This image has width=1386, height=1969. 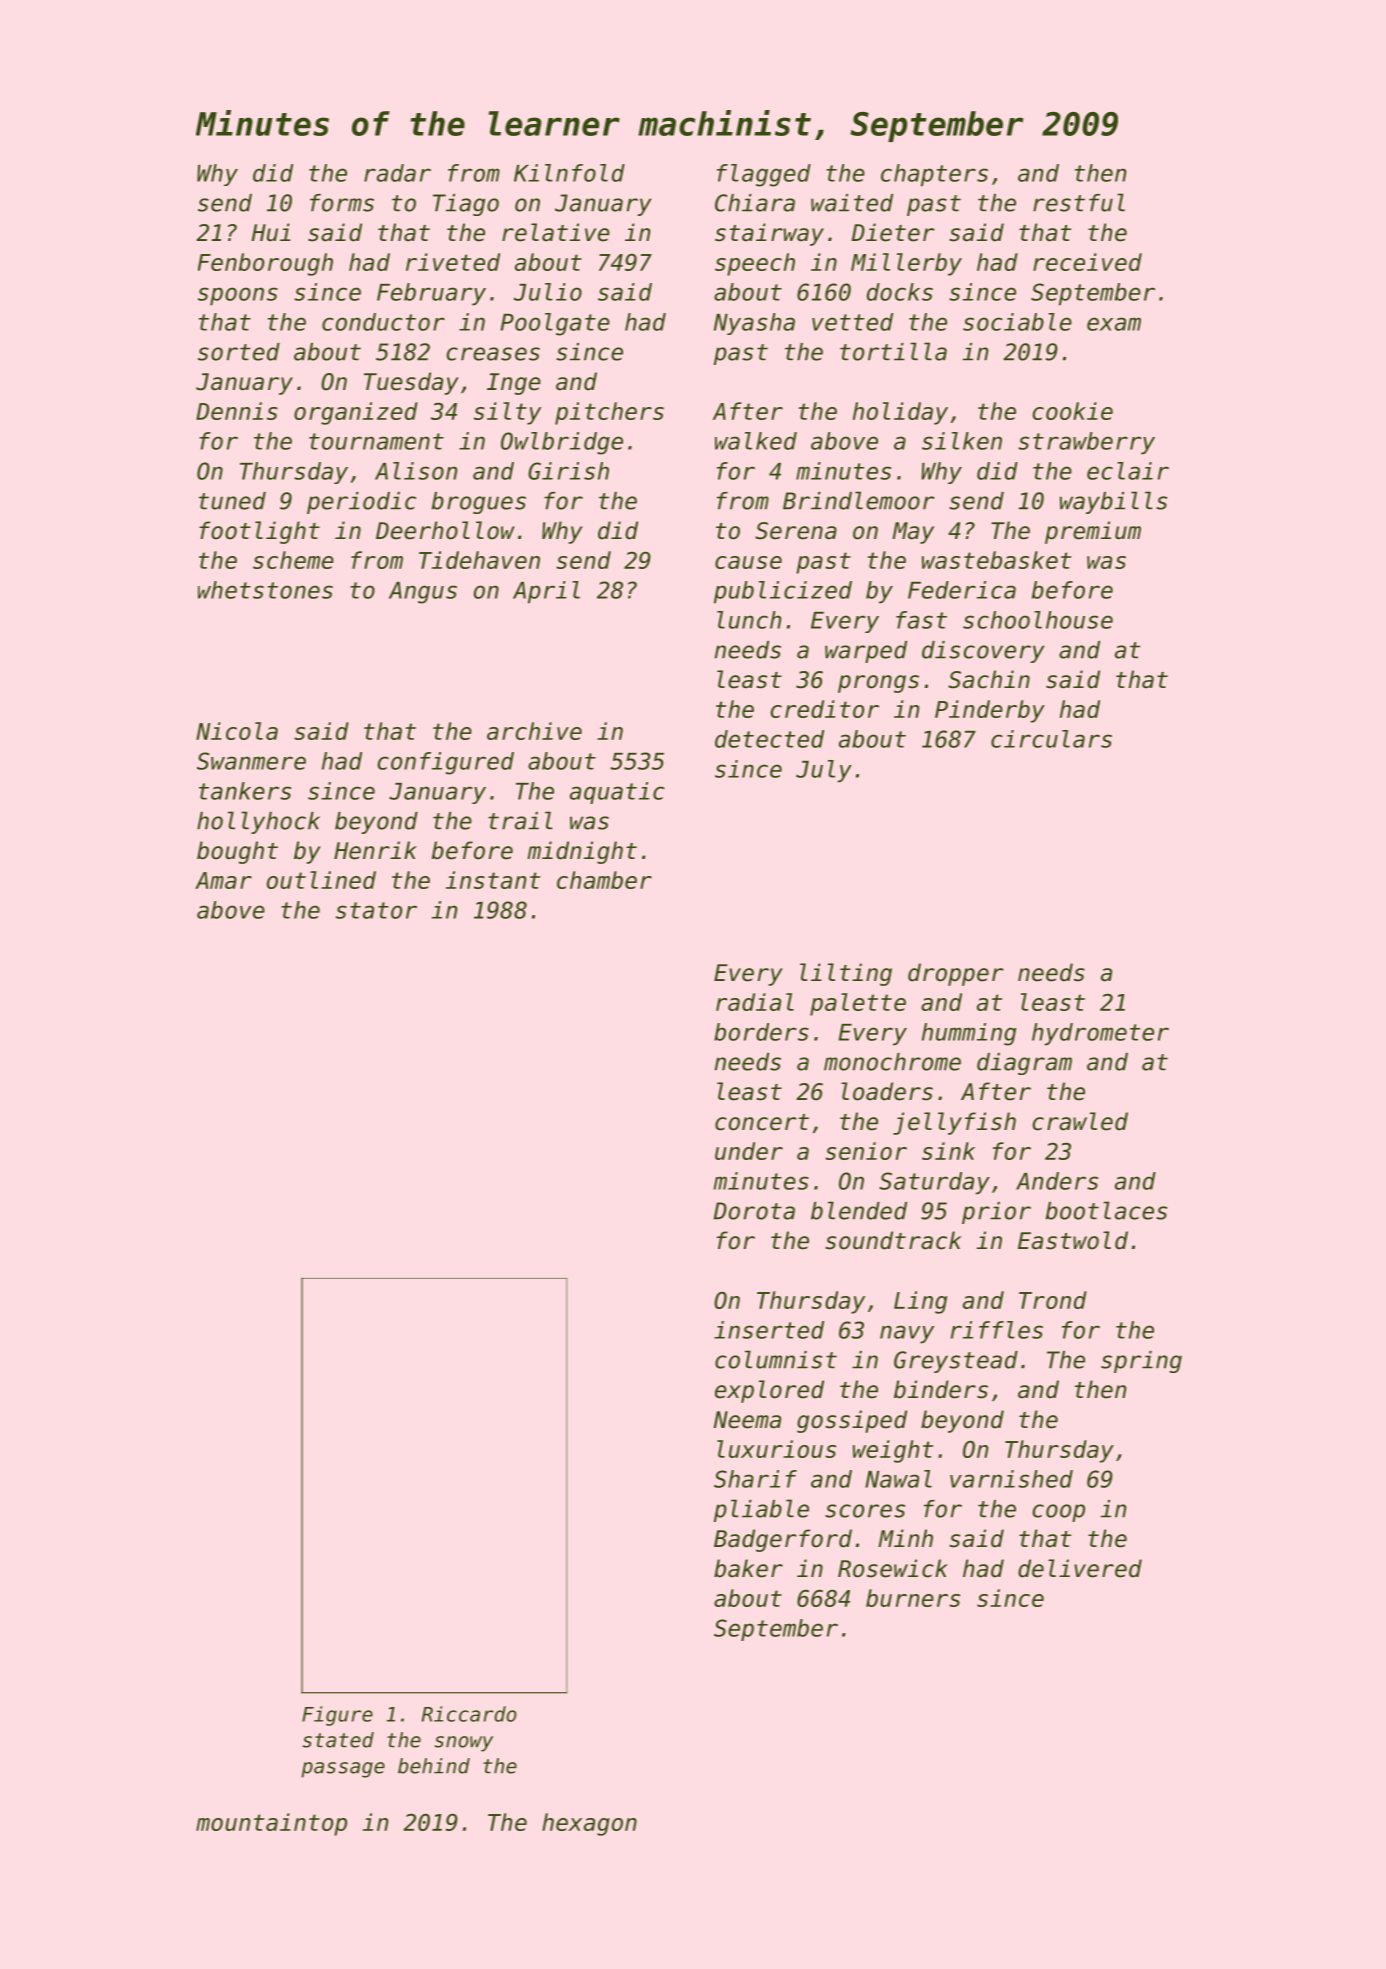 I want to click on hollyhock, so click(x=258, y=822).
